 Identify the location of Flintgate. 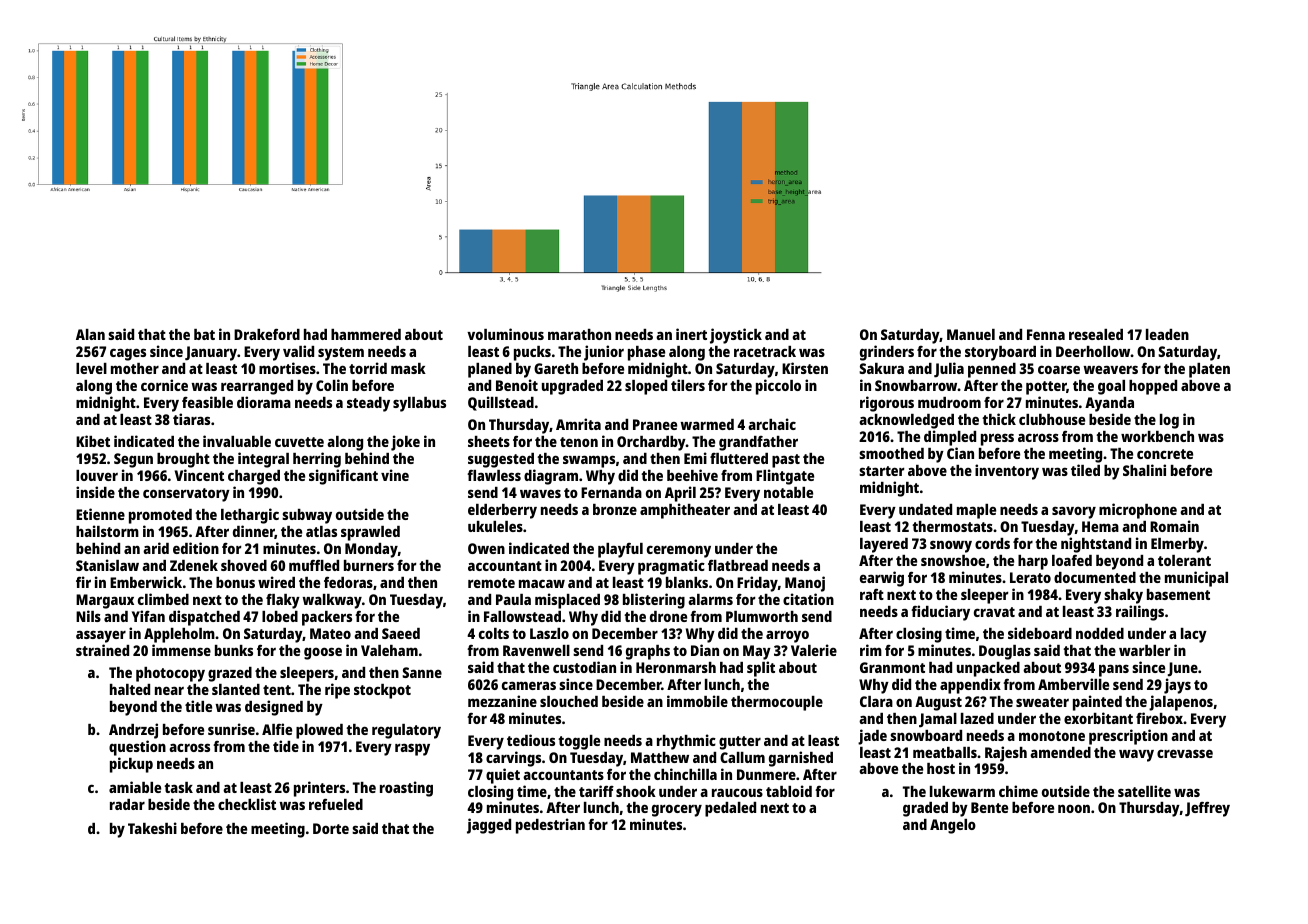
(785, 477).
